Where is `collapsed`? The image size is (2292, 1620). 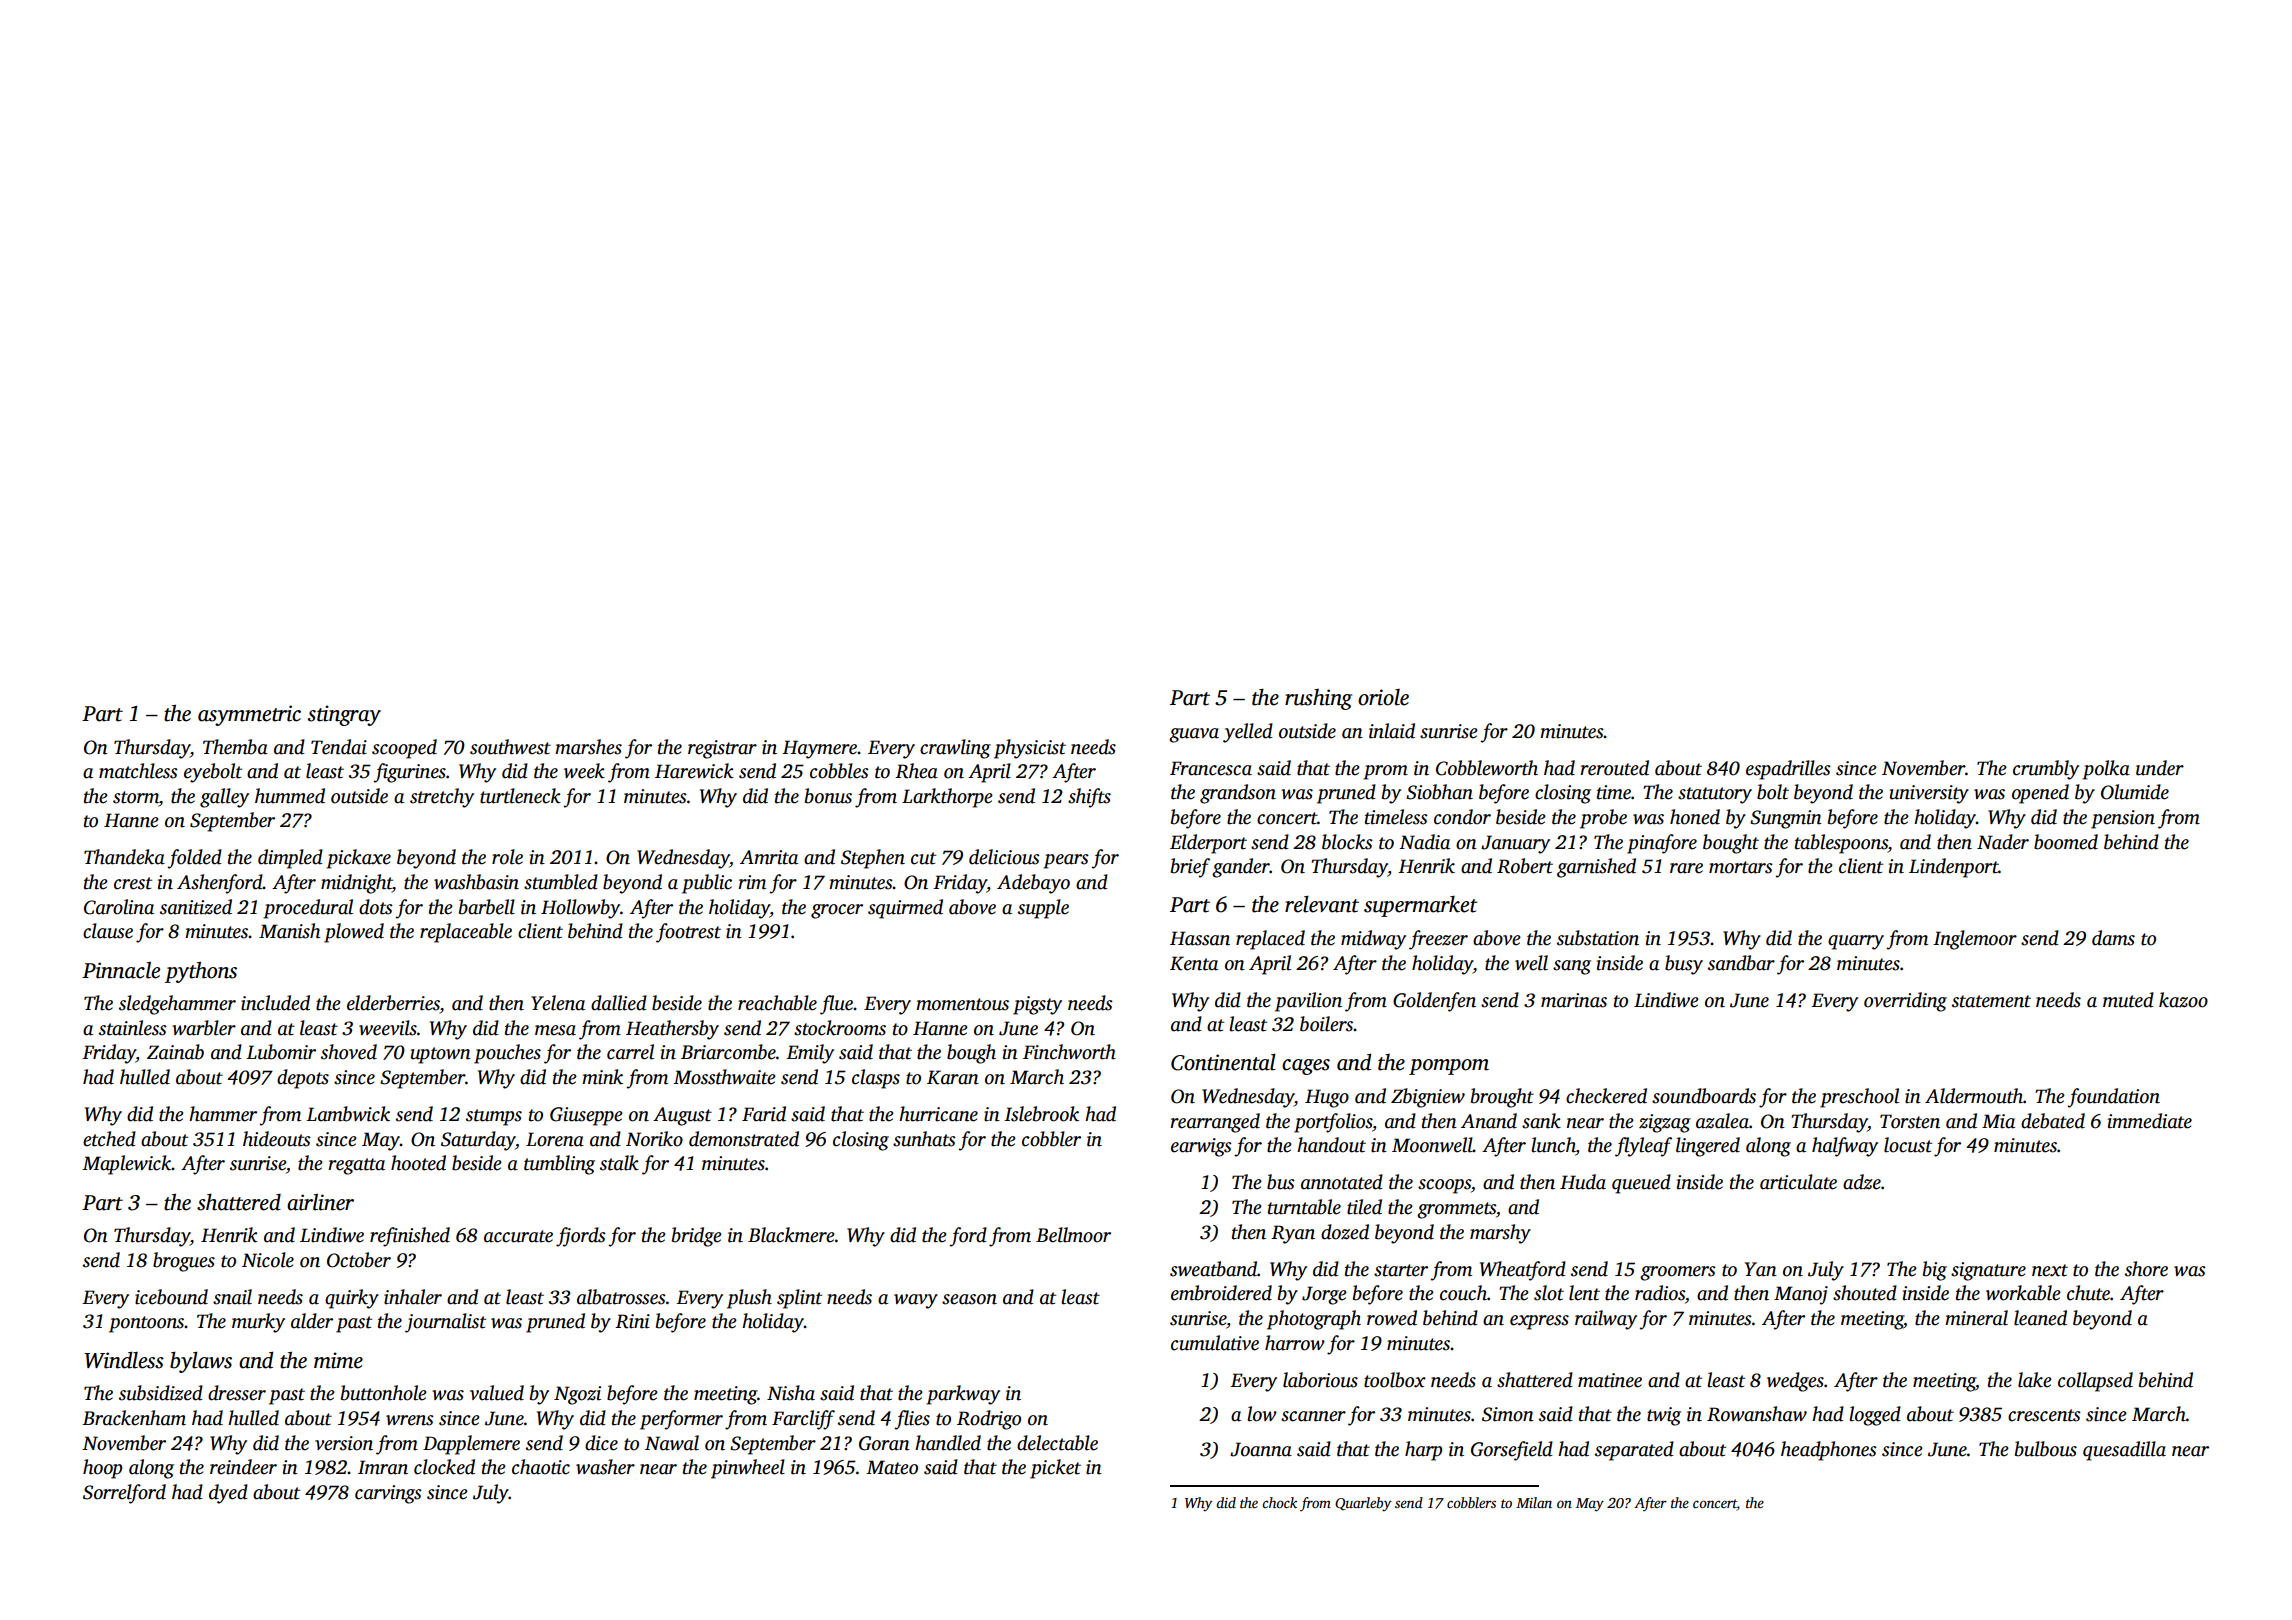 collapsed is located at coordinates (2095, 1382).
